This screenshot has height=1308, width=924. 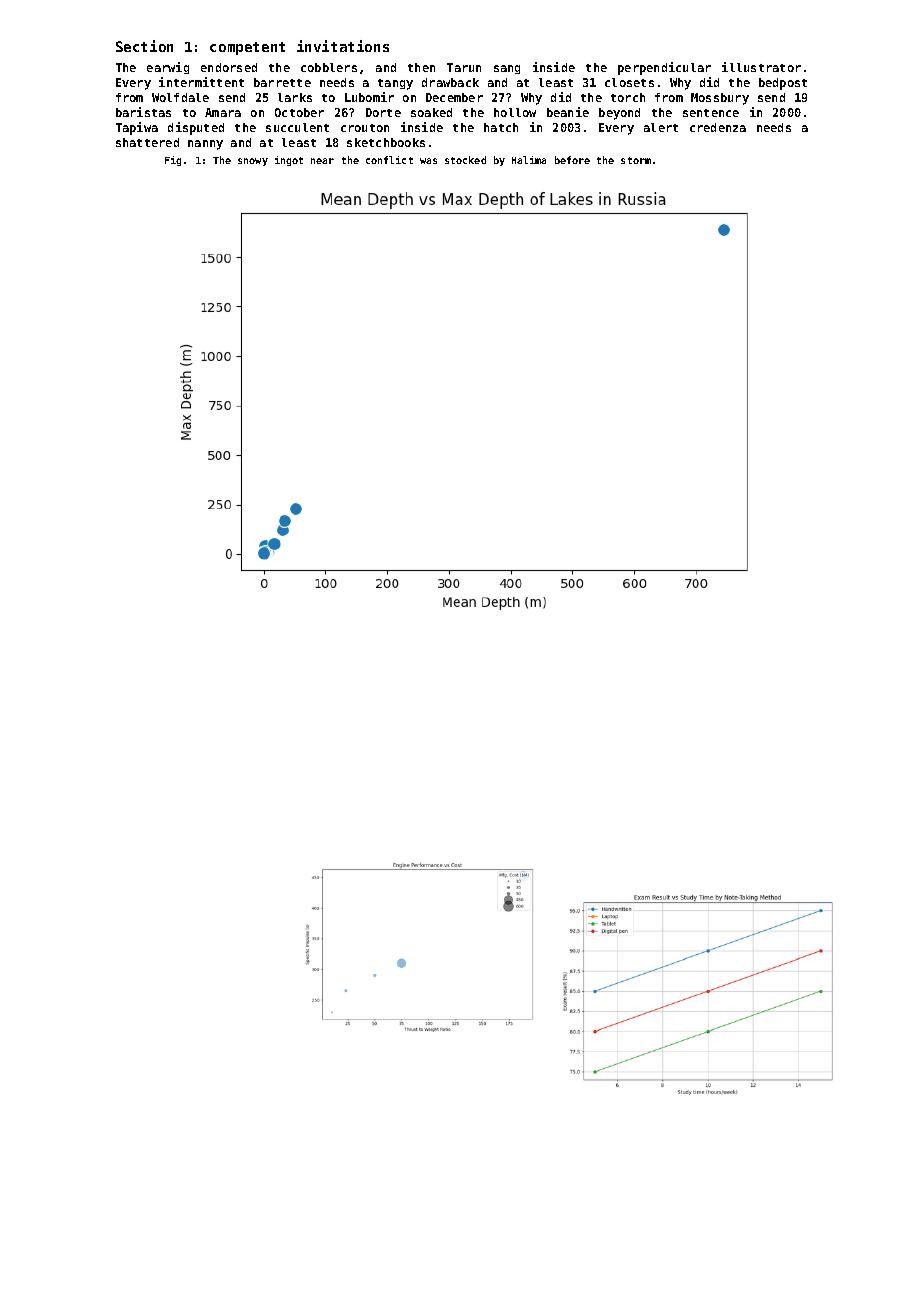 What do you see at coordinates (343, 46) in the screenshot?
I see `invitations` at bounding box center [343, 46].
